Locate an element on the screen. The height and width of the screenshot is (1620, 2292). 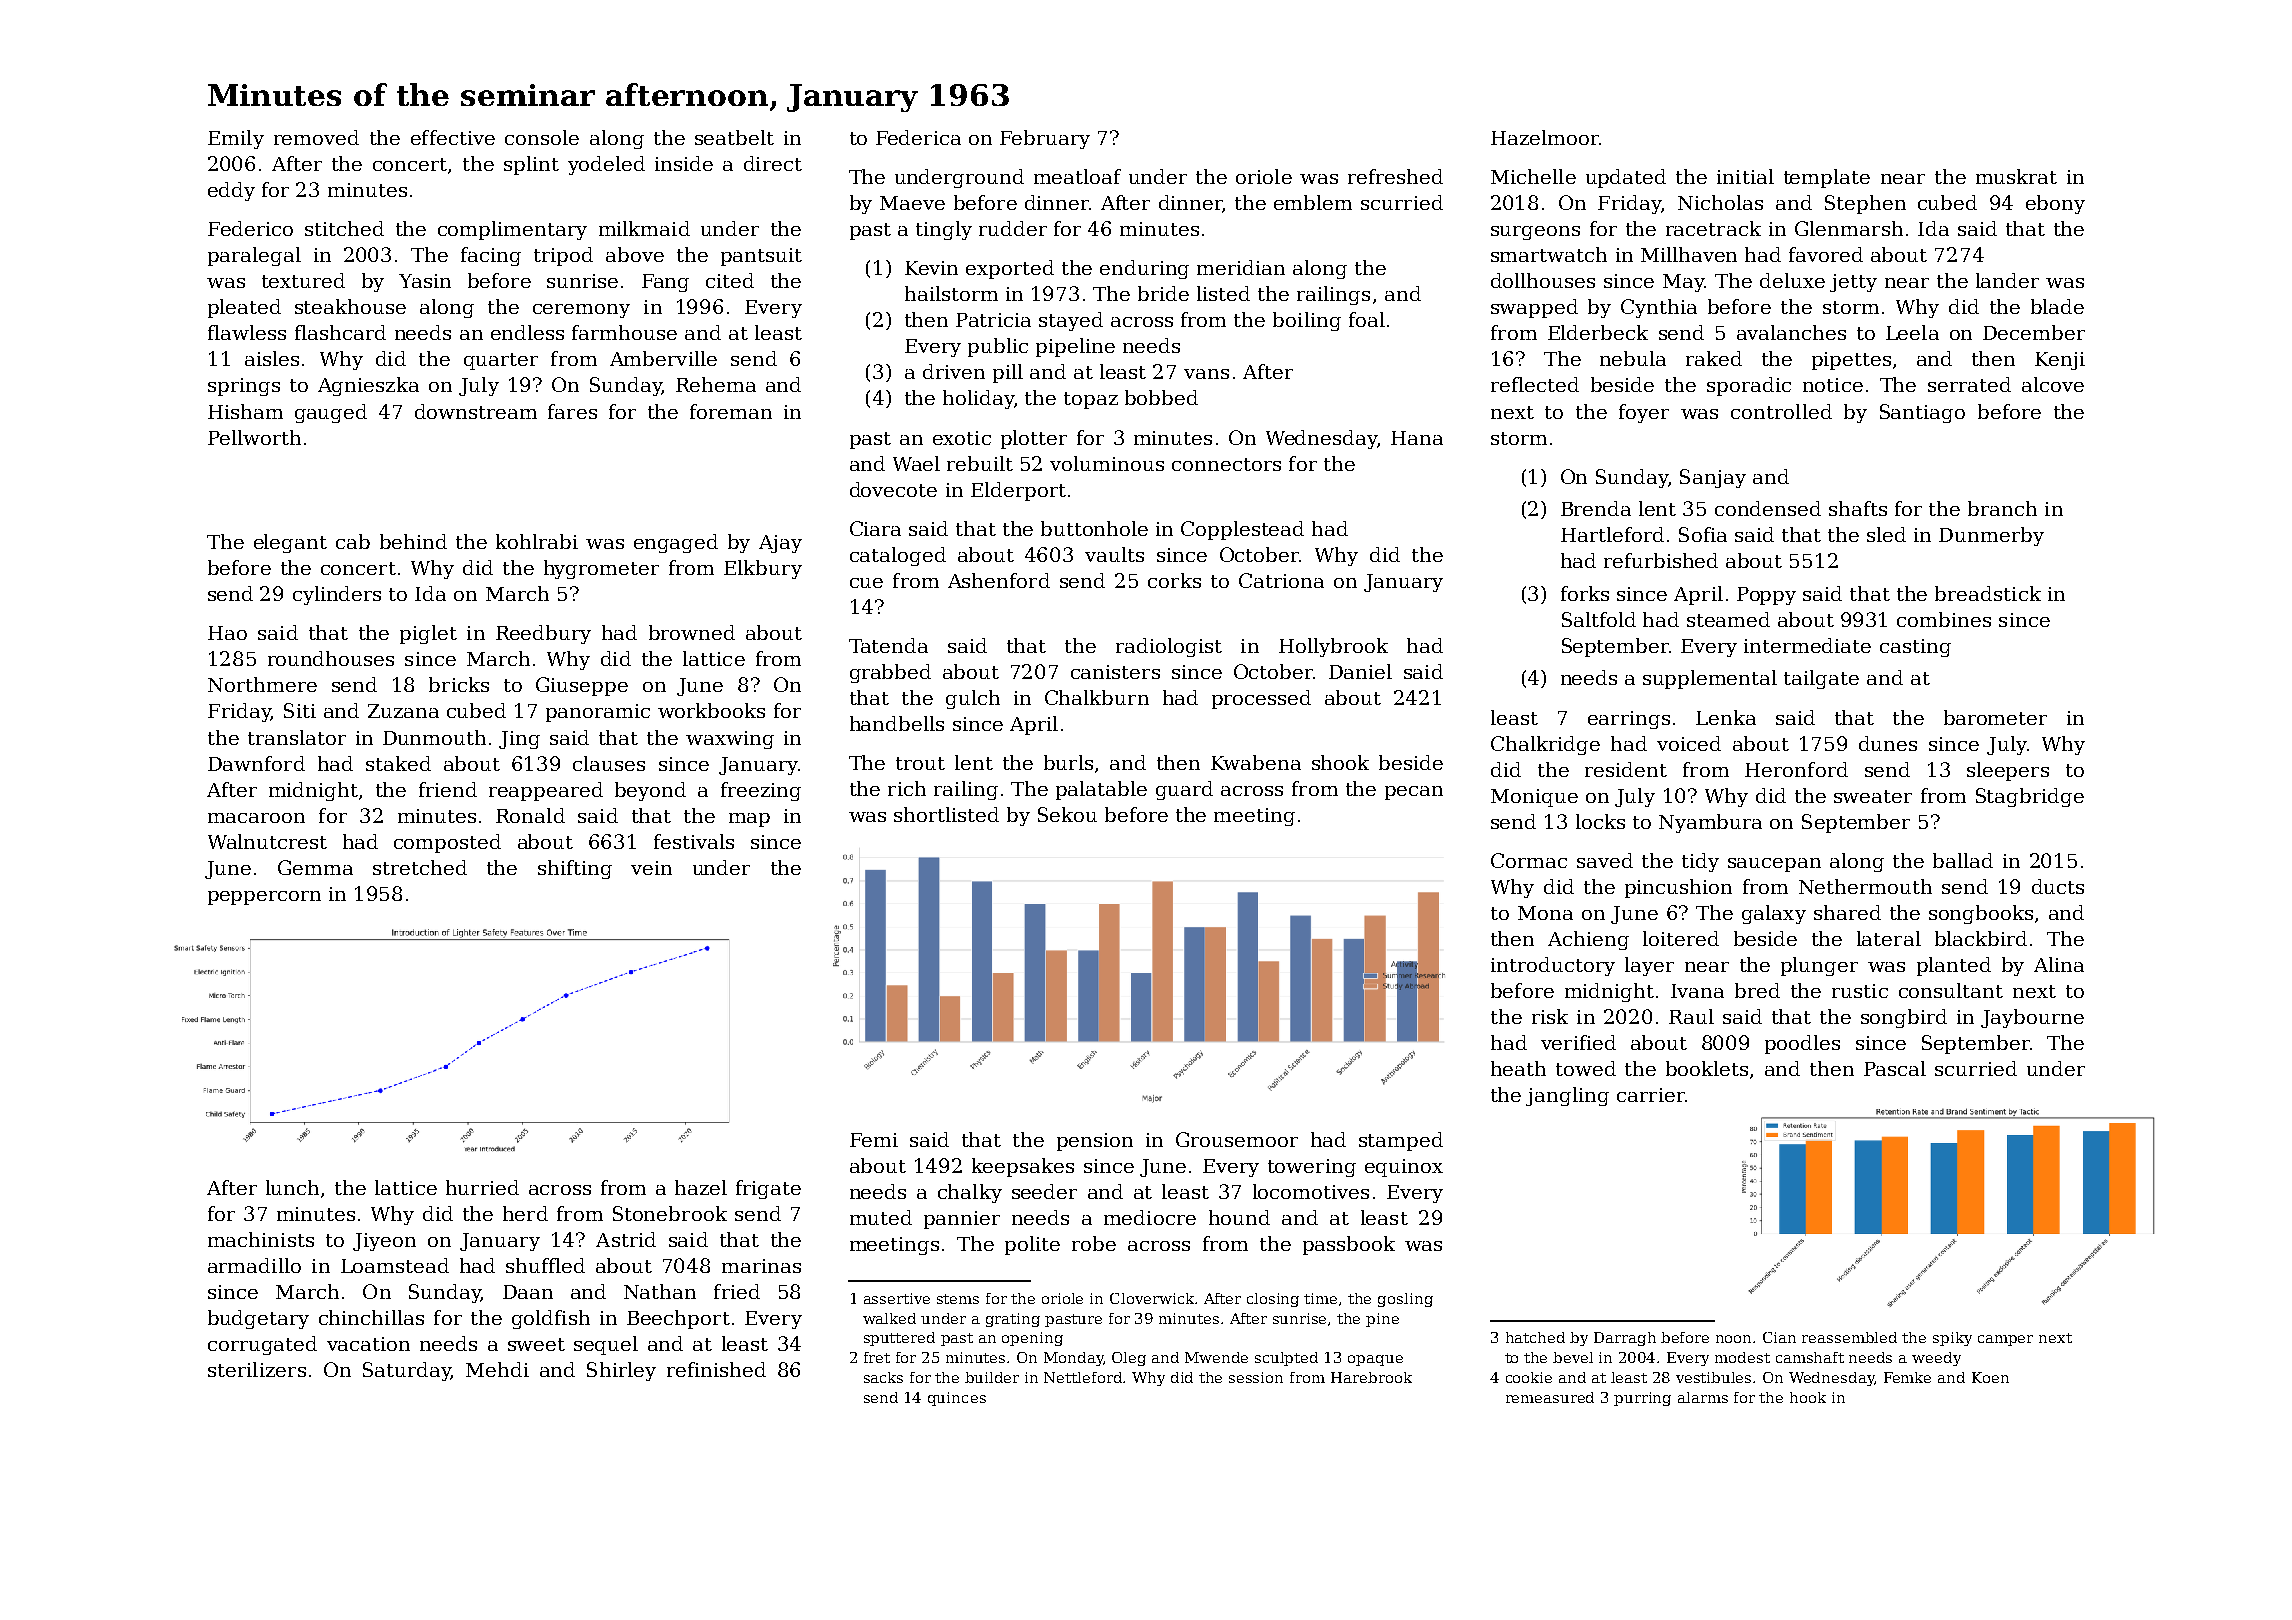
vein is located at coordinates (651, 868).
